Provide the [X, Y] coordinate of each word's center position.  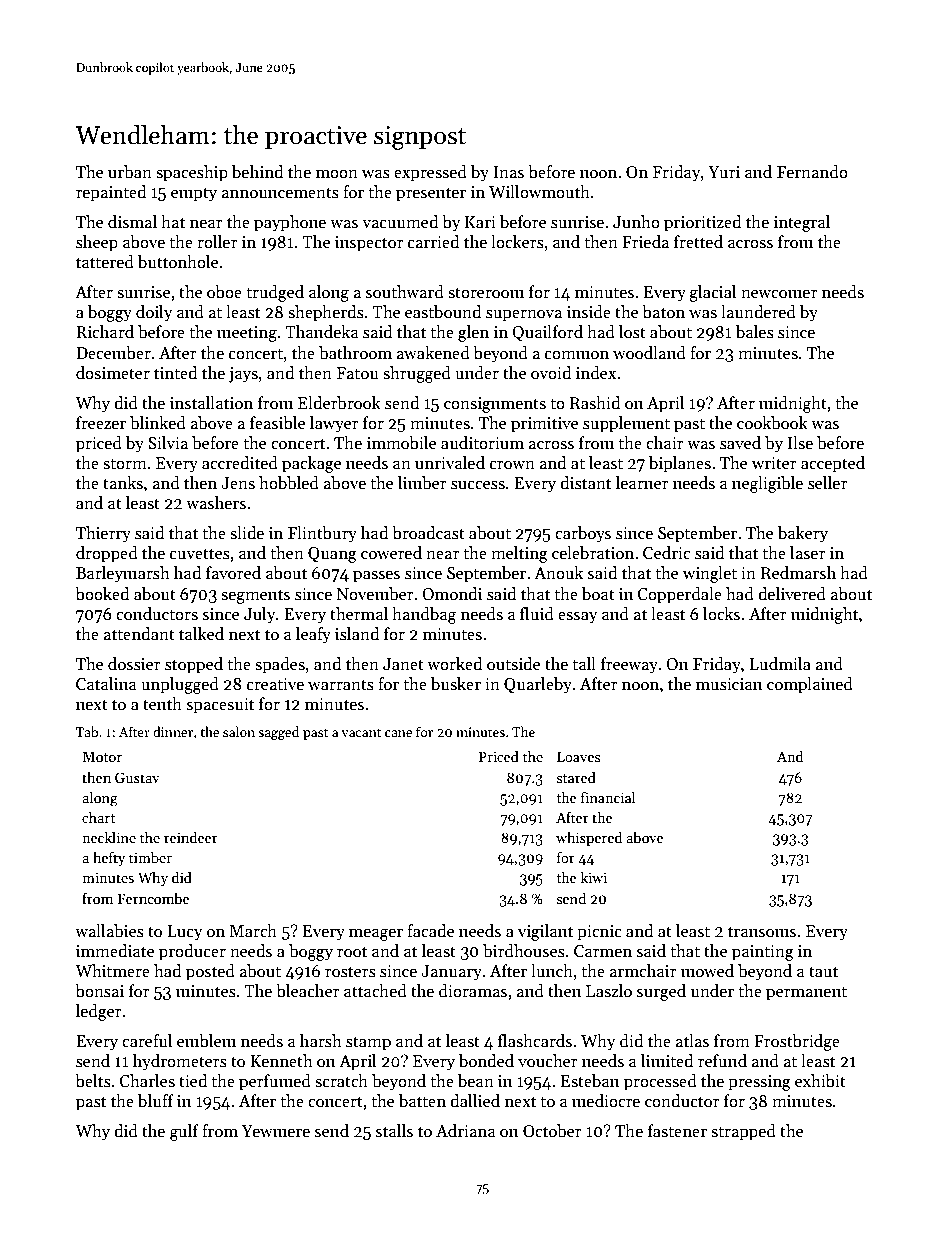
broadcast [428, 533]
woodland [649, 353]
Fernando [812, 172]
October [552, 1131]
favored [233, 573]
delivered [792, 594]
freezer [101, 423]
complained [810, 685]
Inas [508, 172]
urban [130, 172]
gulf [184, 1132]
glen [473, 333]
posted [210, 972]
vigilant [545, 932]
